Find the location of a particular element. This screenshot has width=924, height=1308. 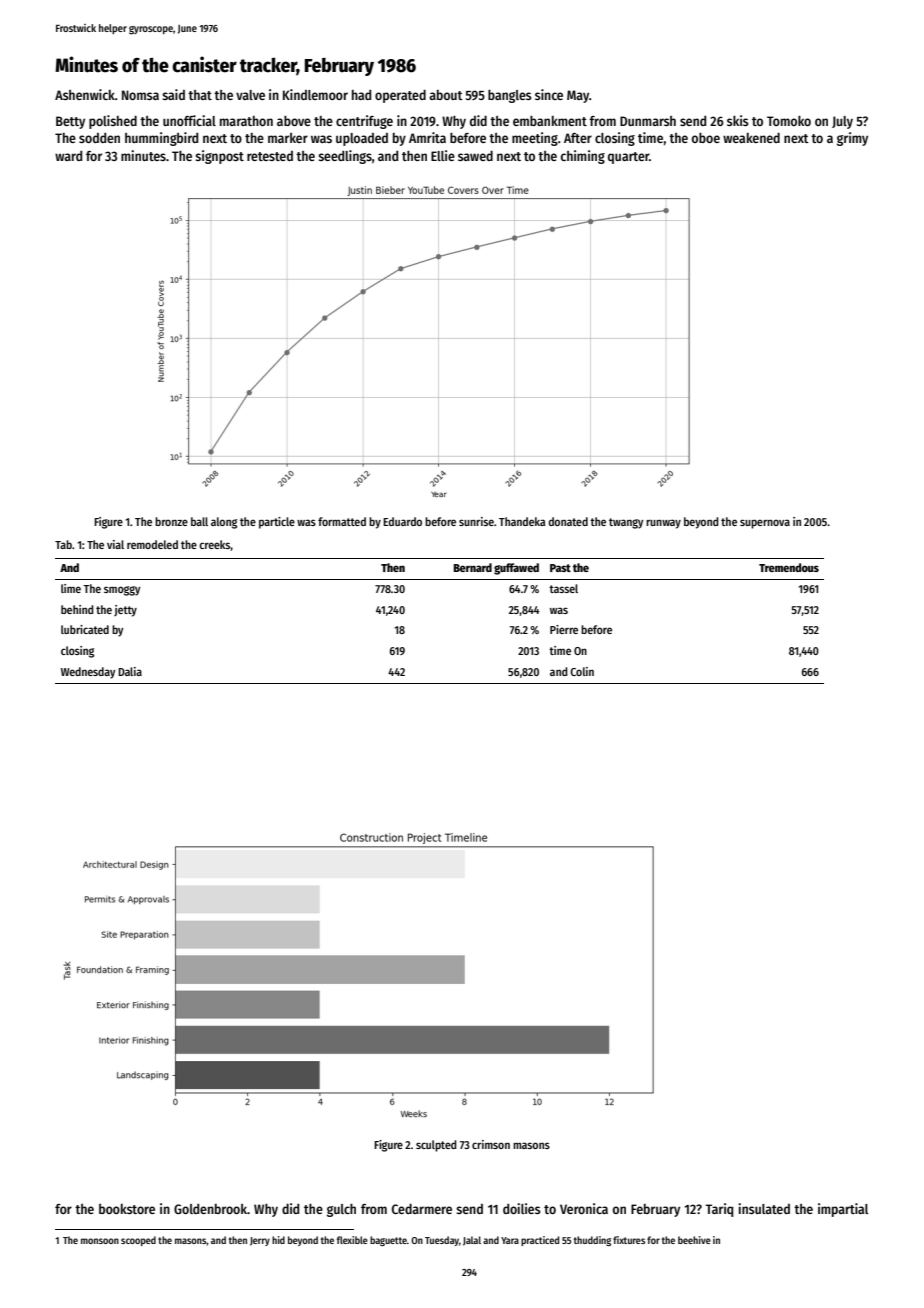

Dalia is located at coordinates (130, 671).
